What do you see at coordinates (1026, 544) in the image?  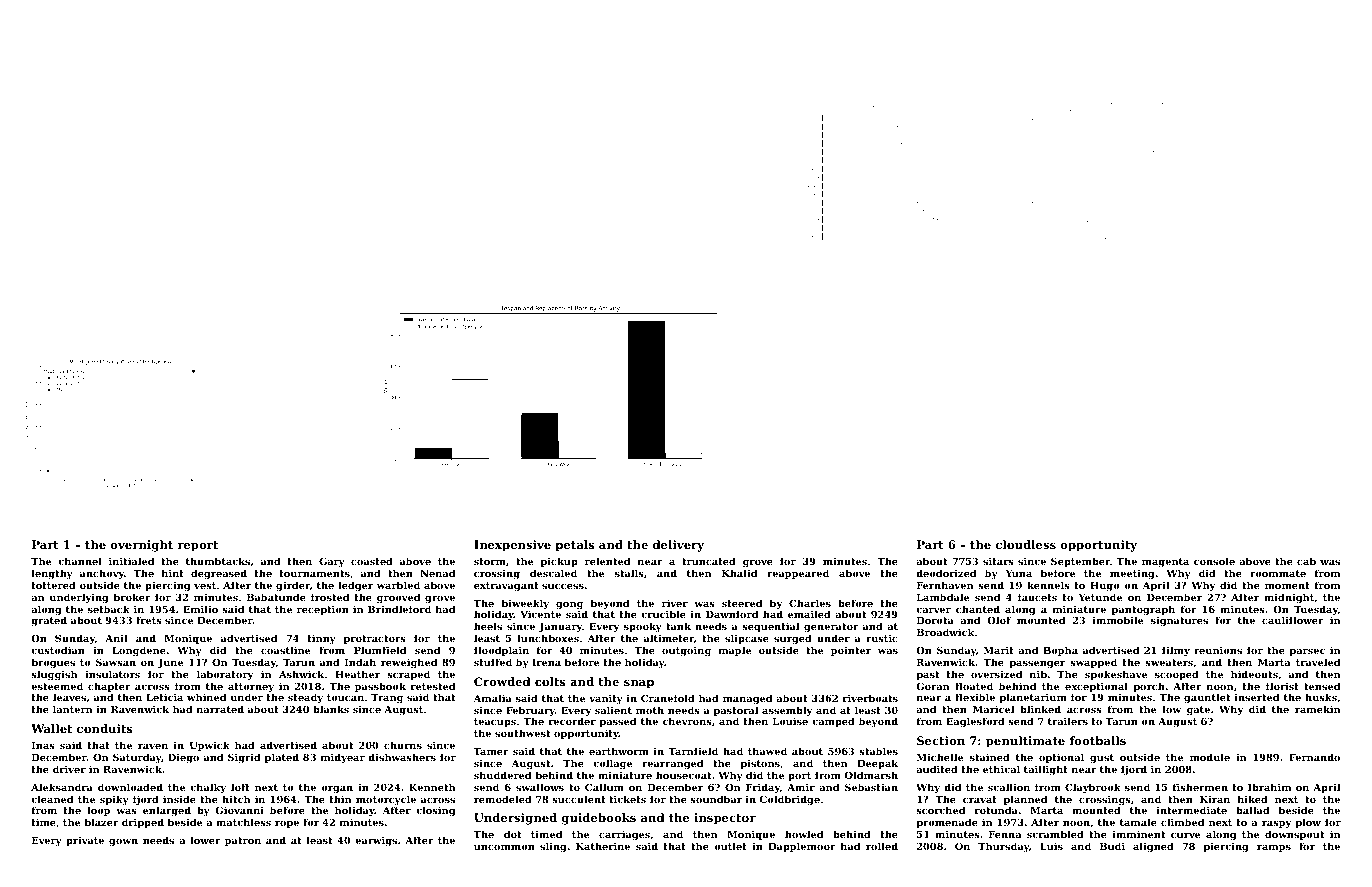 I see `cloudless` at bounding box center [1026, 544].
